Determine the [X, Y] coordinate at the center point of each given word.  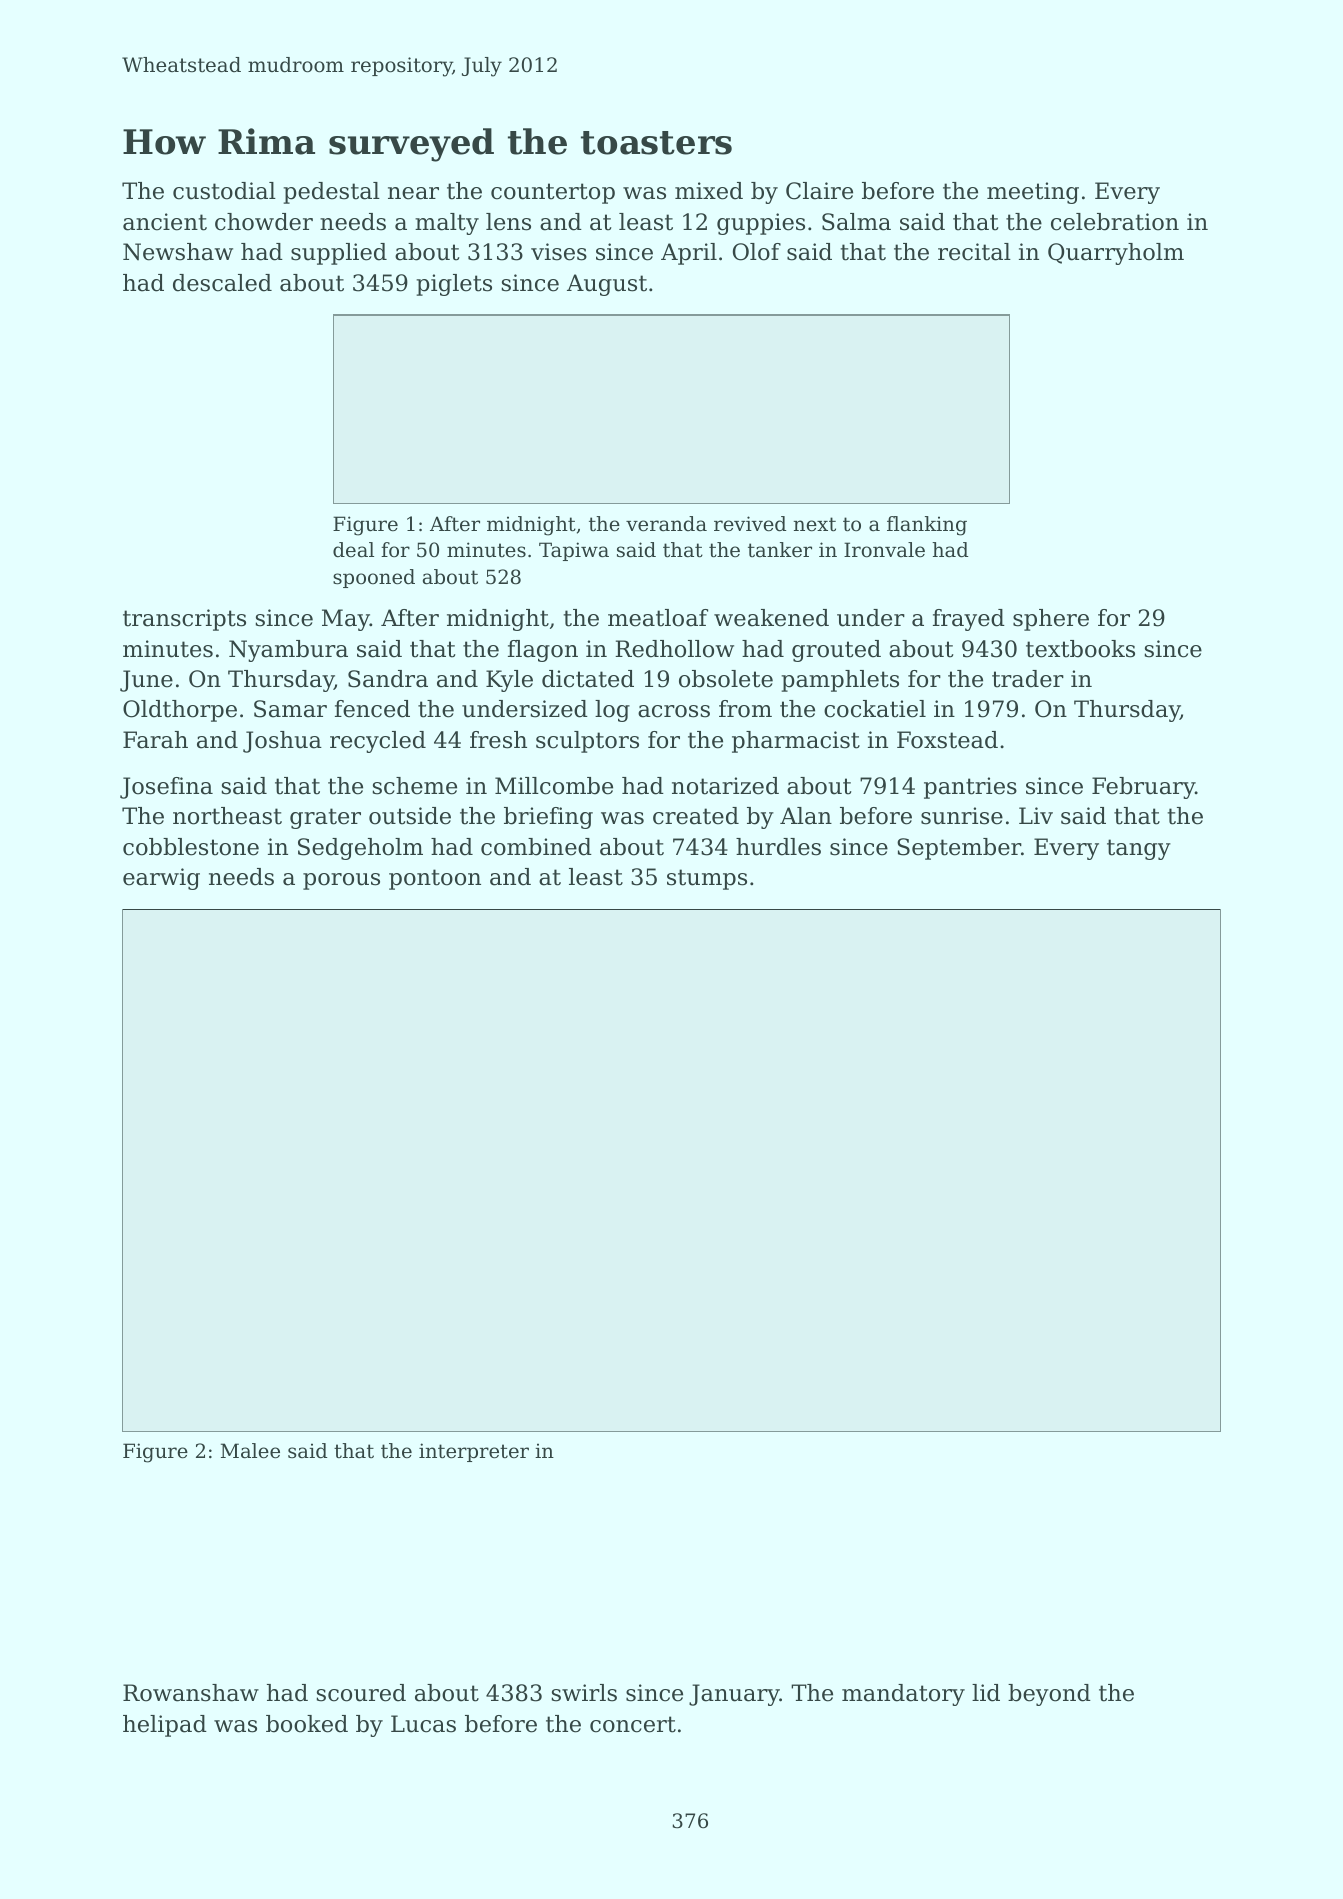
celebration [1115, 222]
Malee [250, 1451]
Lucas [423, 1724]
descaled [222, 283]
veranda [666, 524]
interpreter [474, 1452]
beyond [1049, 1695]
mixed [709, 191]
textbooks [1080, 649]
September [959, 849]
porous [341, 881]
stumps [707, 879]
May [346, 620]
